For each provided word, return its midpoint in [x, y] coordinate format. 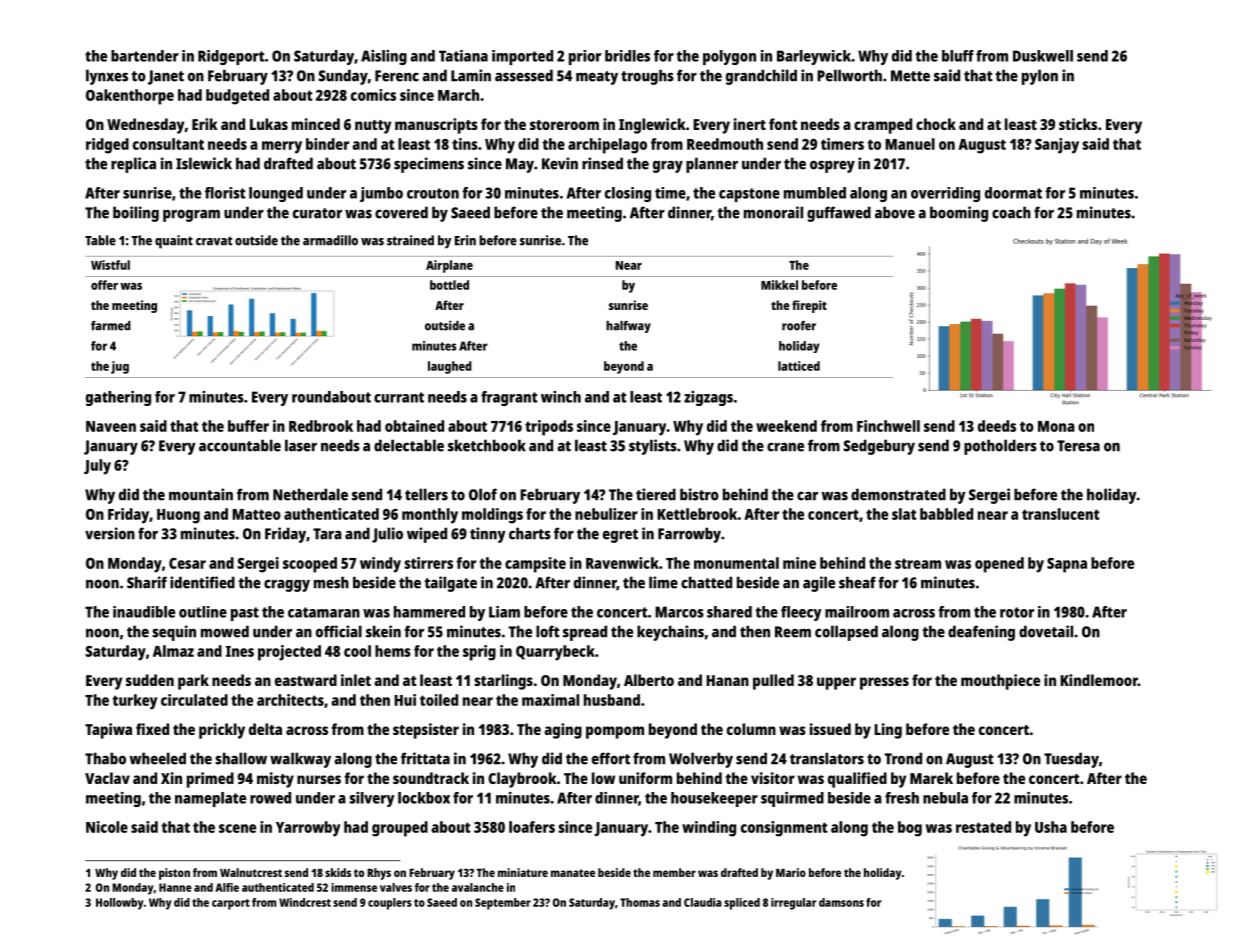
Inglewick [652, 126]
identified [202, 582]
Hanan [727, 680]
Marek [931, 778]
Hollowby [120, 904]
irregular [793, 904]
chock [936, 124]
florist [225, 193]
